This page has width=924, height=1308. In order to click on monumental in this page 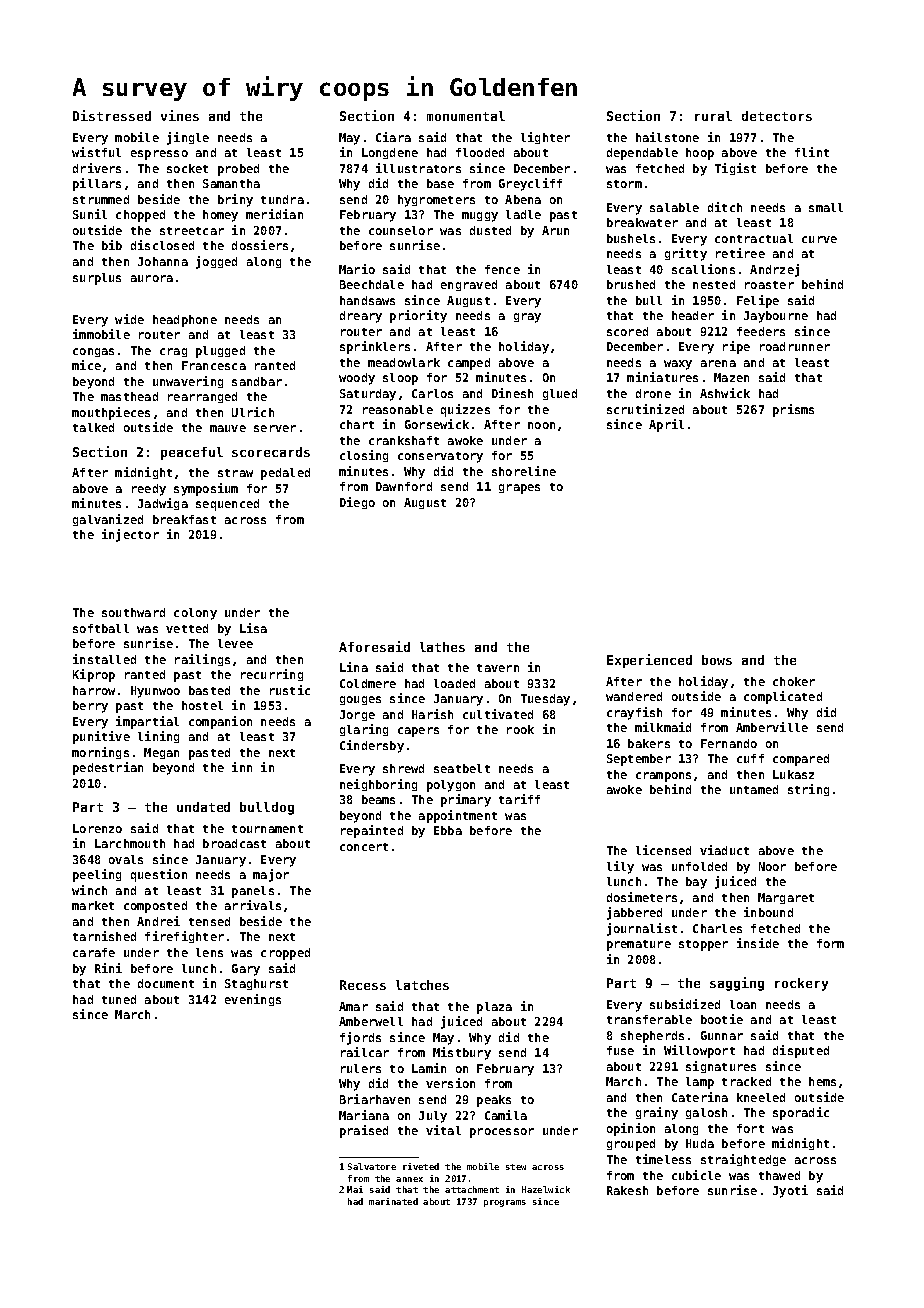, I will do `click(466, 116)`.
